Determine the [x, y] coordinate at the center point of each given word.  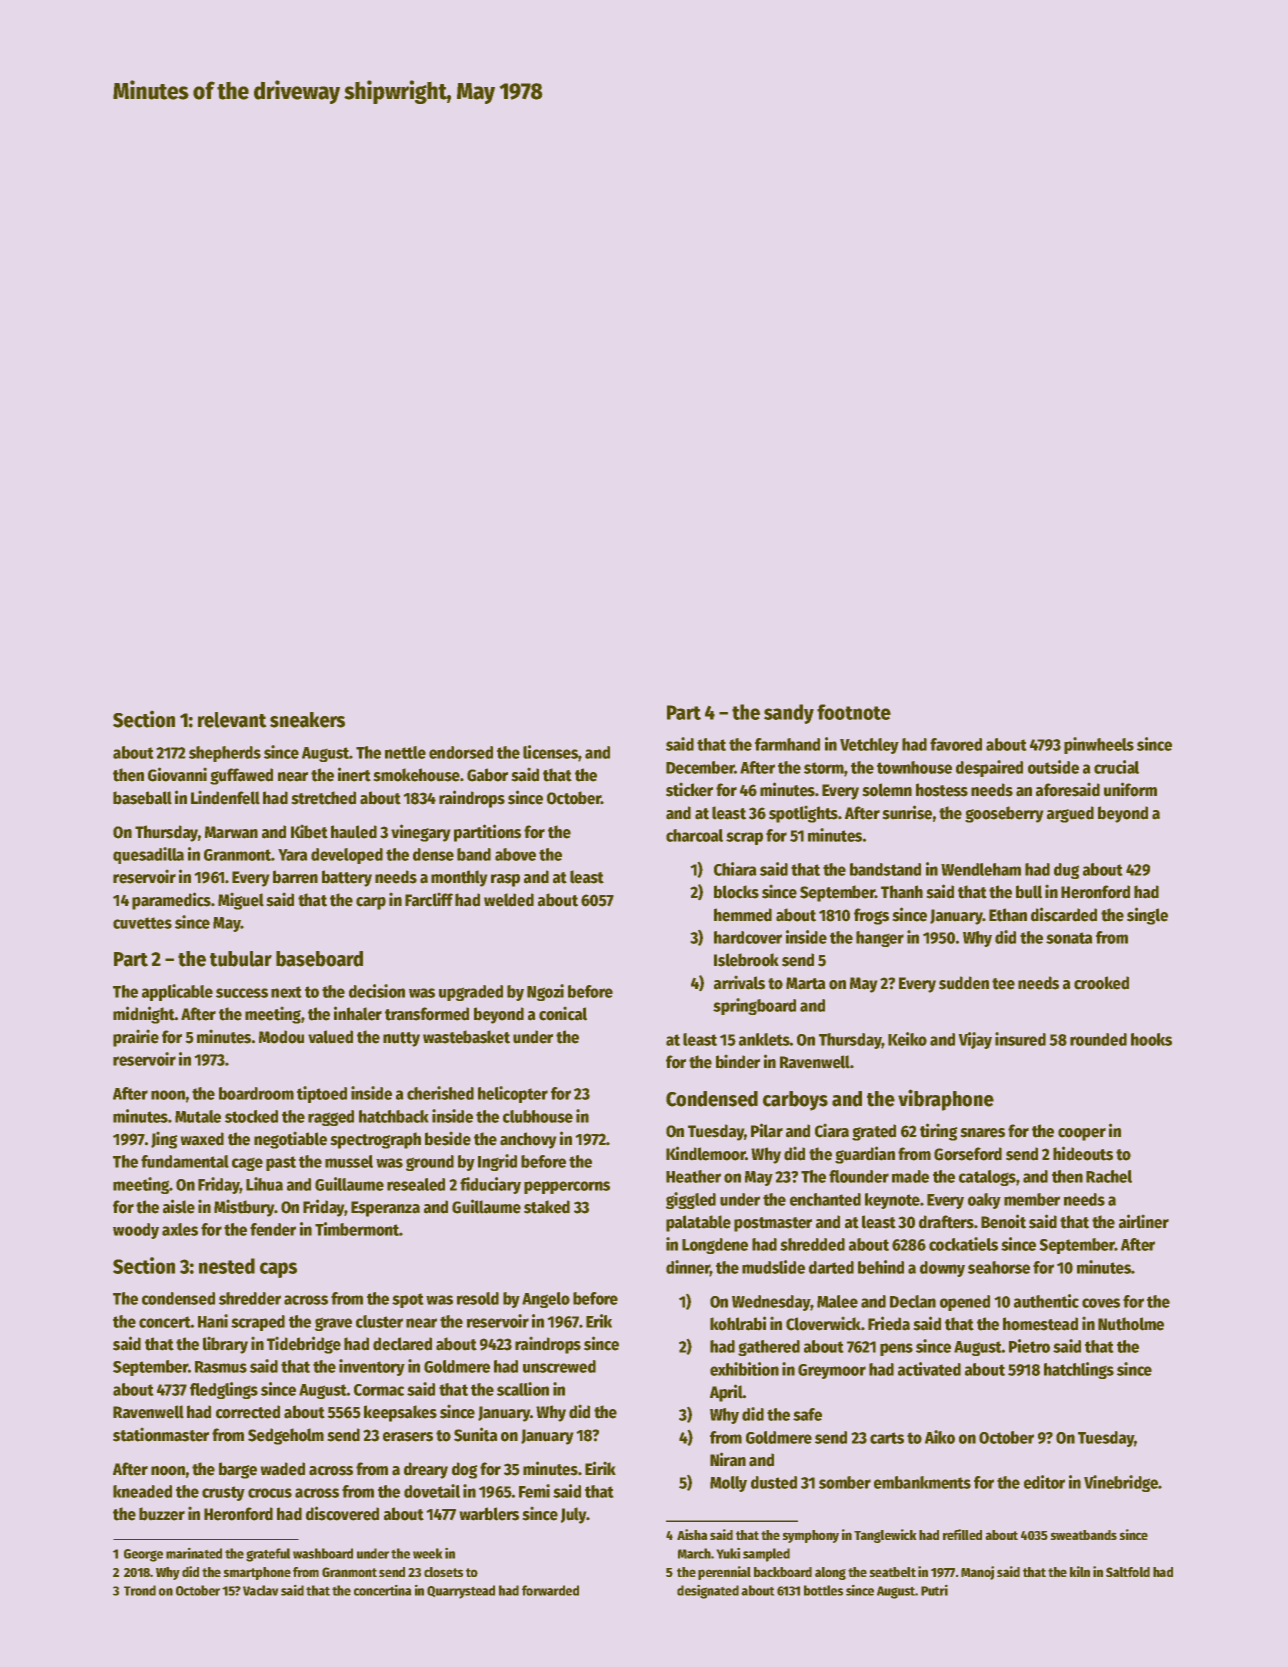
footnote [854, 712]
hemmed [743, 915]
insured [1020, 1039]
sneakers [307, 720]
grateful [268, 1555]
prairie [136, 1038]
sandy [789, 714]
